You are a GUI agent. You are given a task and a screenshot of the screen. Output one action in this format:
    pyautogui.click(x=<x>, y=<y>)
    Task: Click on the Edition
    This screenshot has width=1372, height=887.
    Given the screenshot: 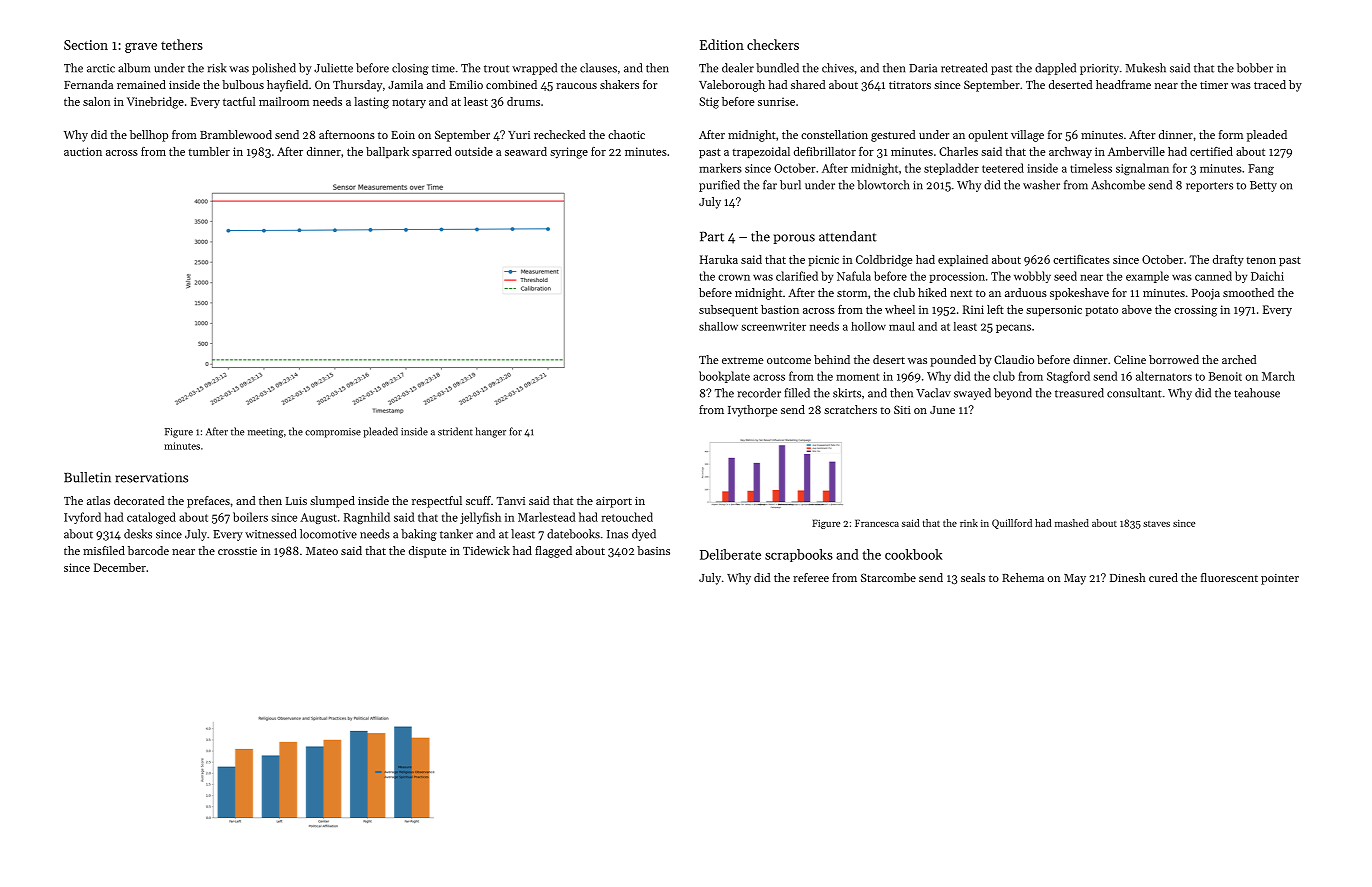 What is the action you would take?
    pyautogui.click(x=722, y=44)
